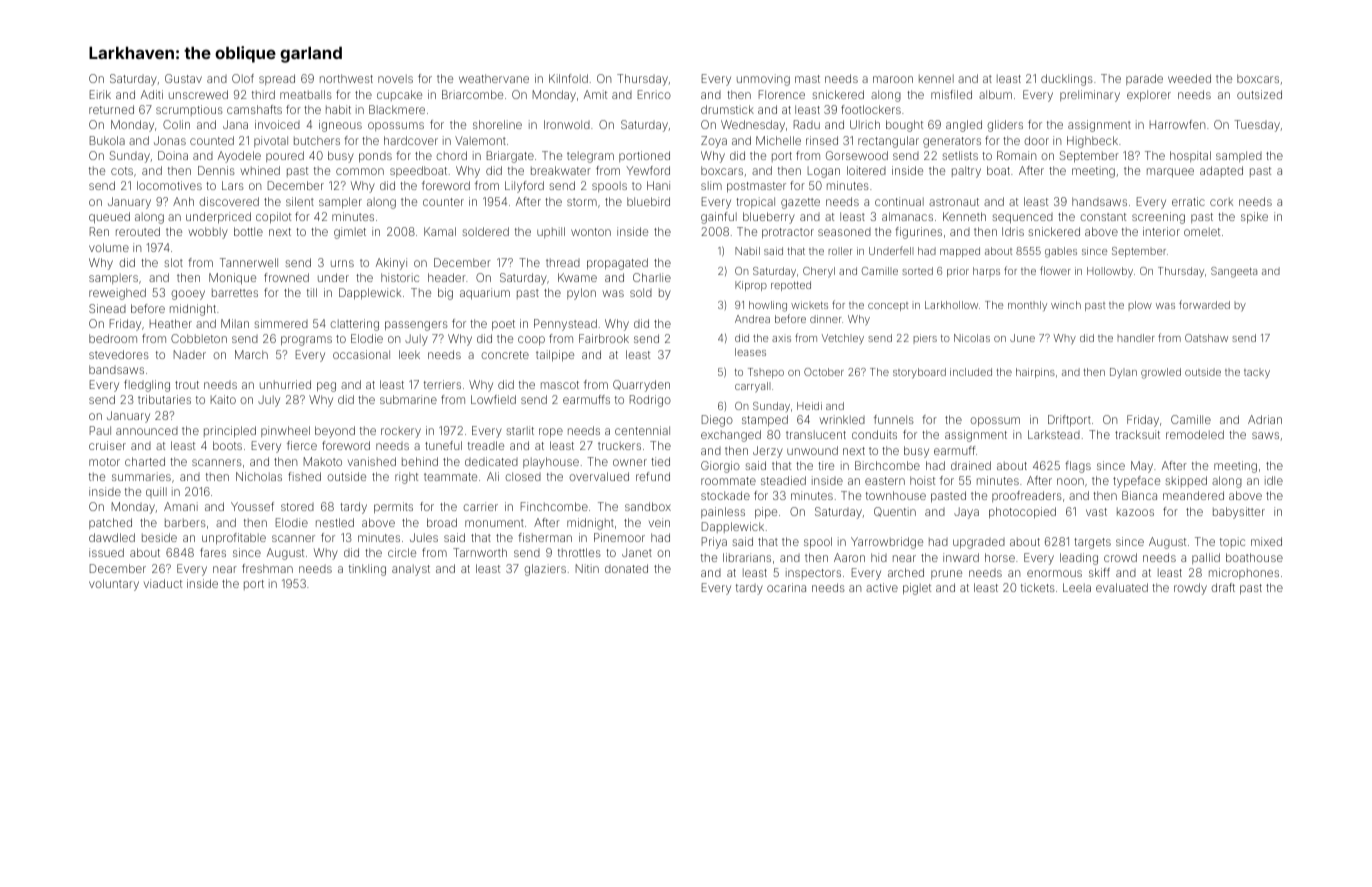  I want to click on Nitin, so click(587, 568).
